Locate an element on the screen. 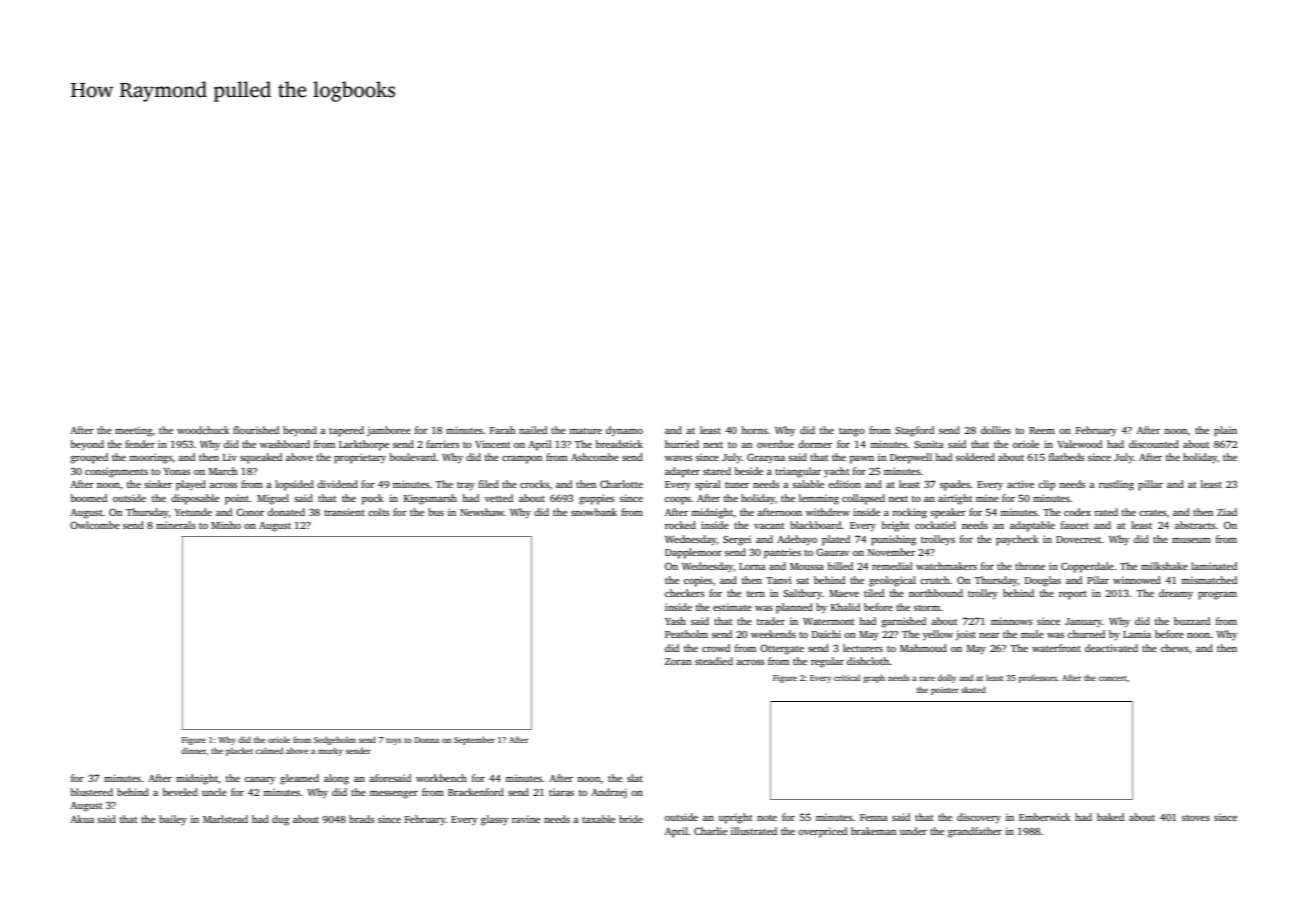  Sedgeholm is located at coordinates (335, 740).
